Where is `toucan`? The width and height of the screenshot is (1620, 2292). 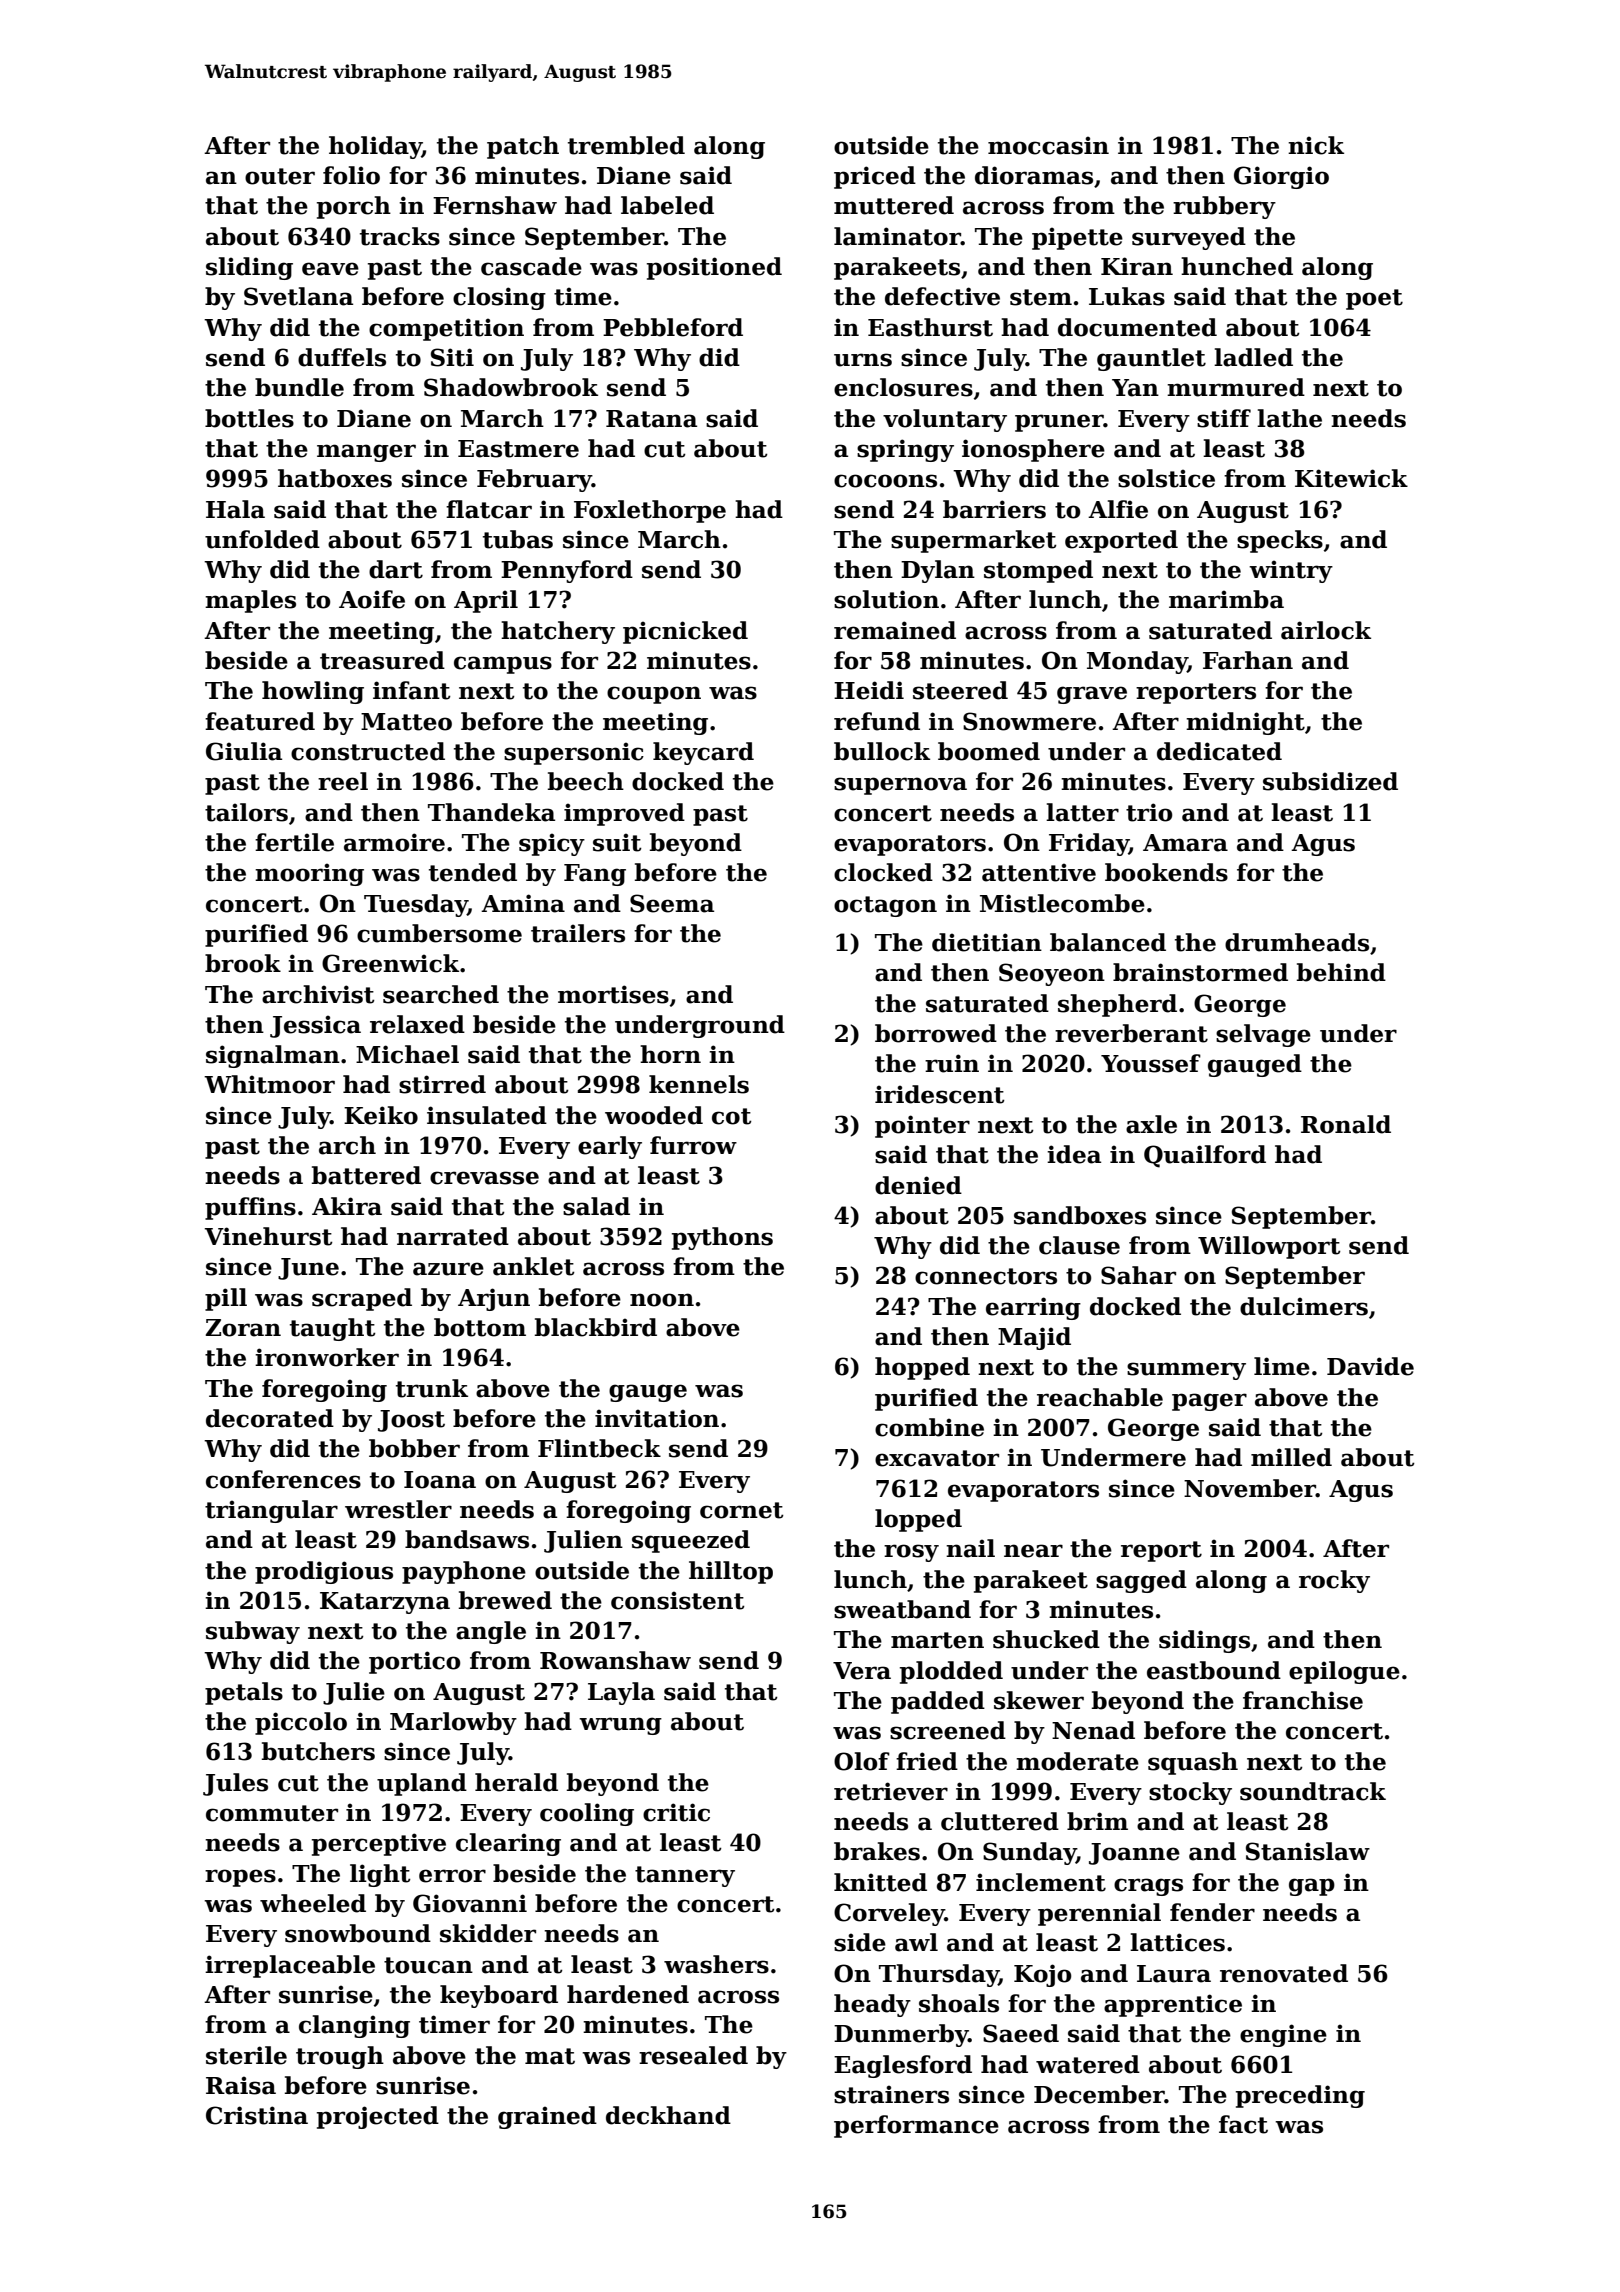
toucan is located at coordinates (428, 1965).
